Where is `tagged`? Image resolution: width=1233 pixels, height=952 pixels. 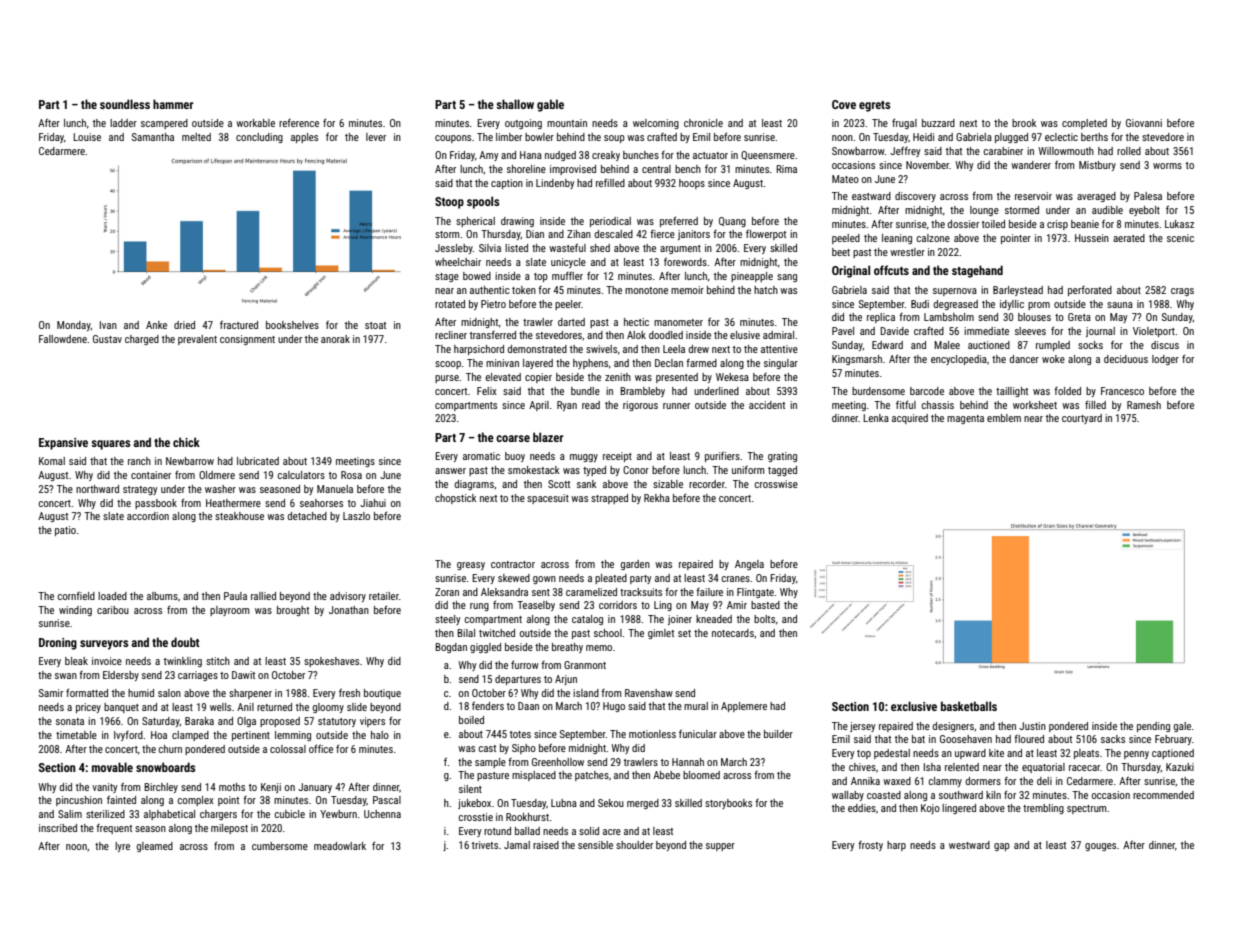
tagged is located at coordinates (782, 471).
